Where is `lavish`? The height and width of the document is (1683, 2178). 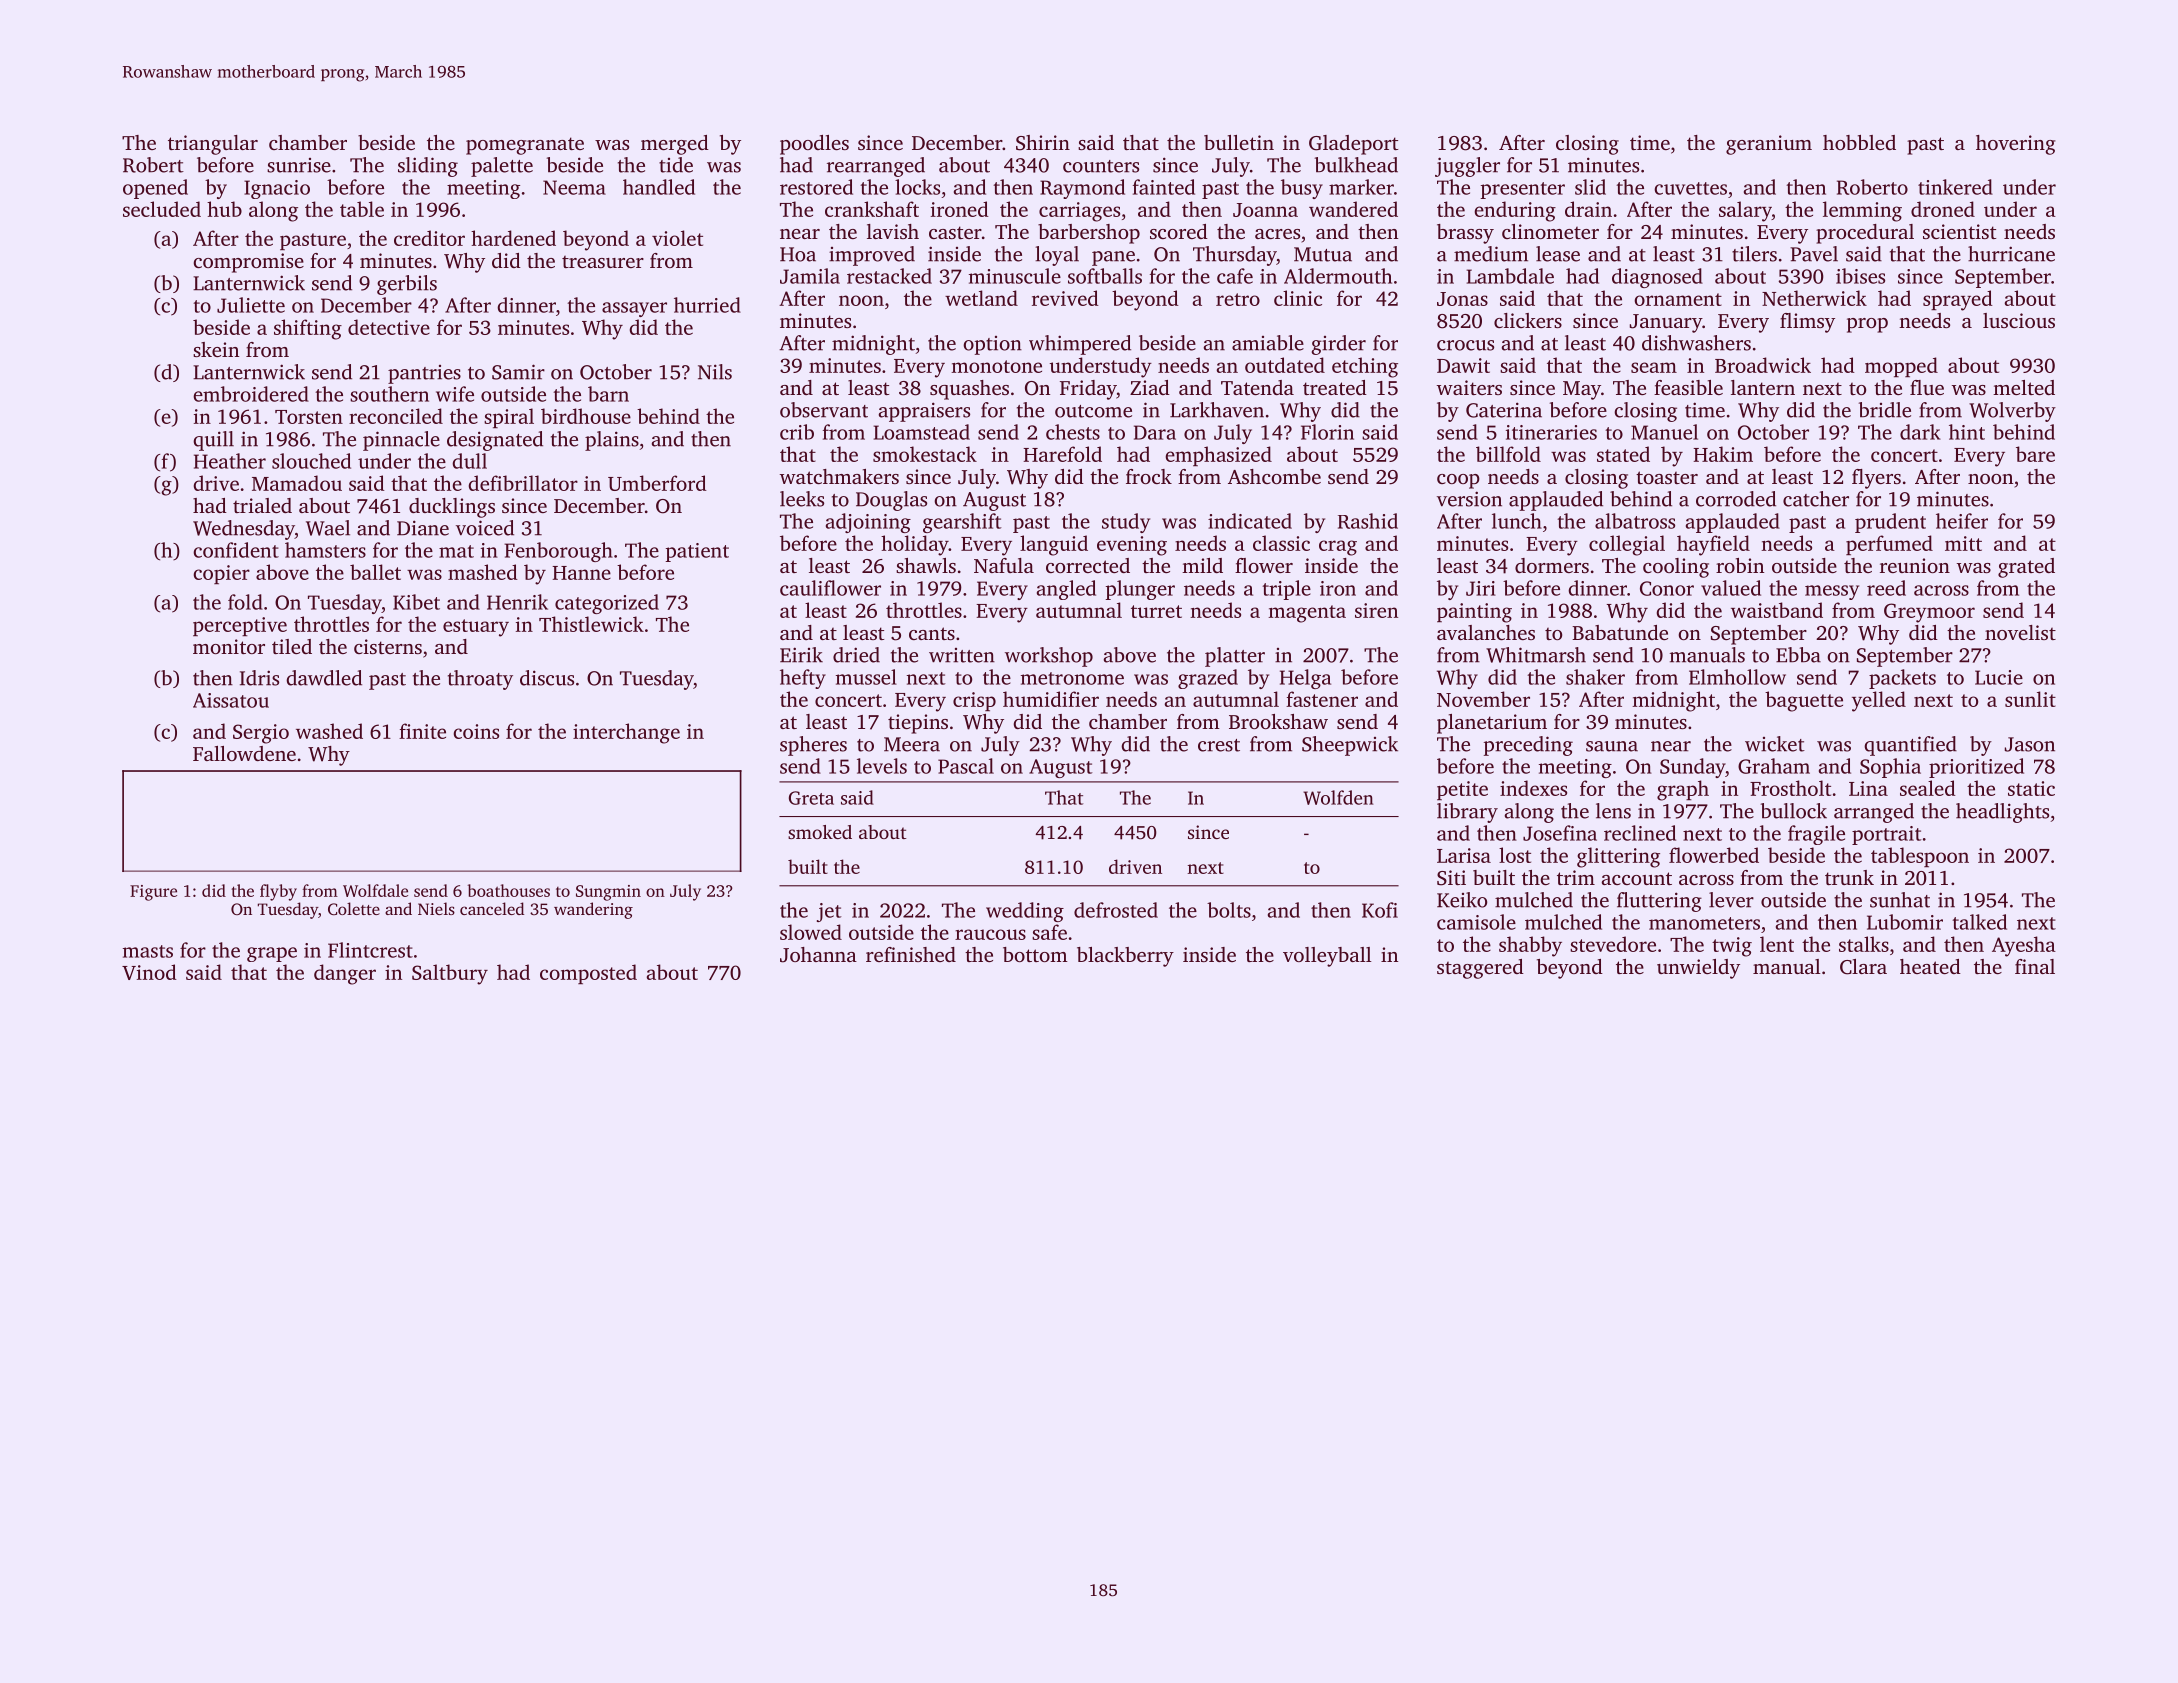
lavish is located at coordinates (893, 231).
